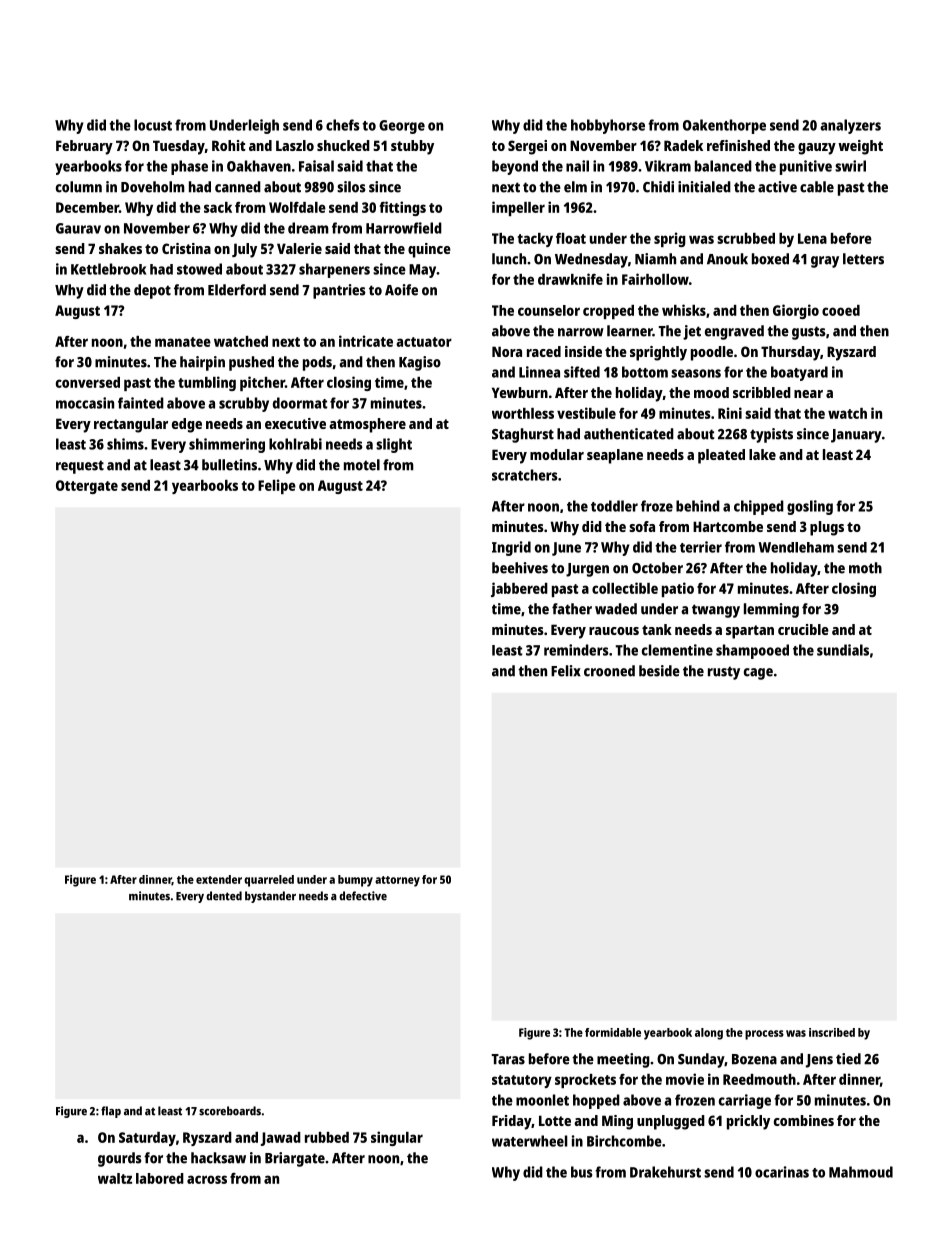 Image resolution: width=952 pixels, height=1233 pixels. What do you see at coordinates (244, 250) in the document?
I see `July` at bounding box center [244, 250].
